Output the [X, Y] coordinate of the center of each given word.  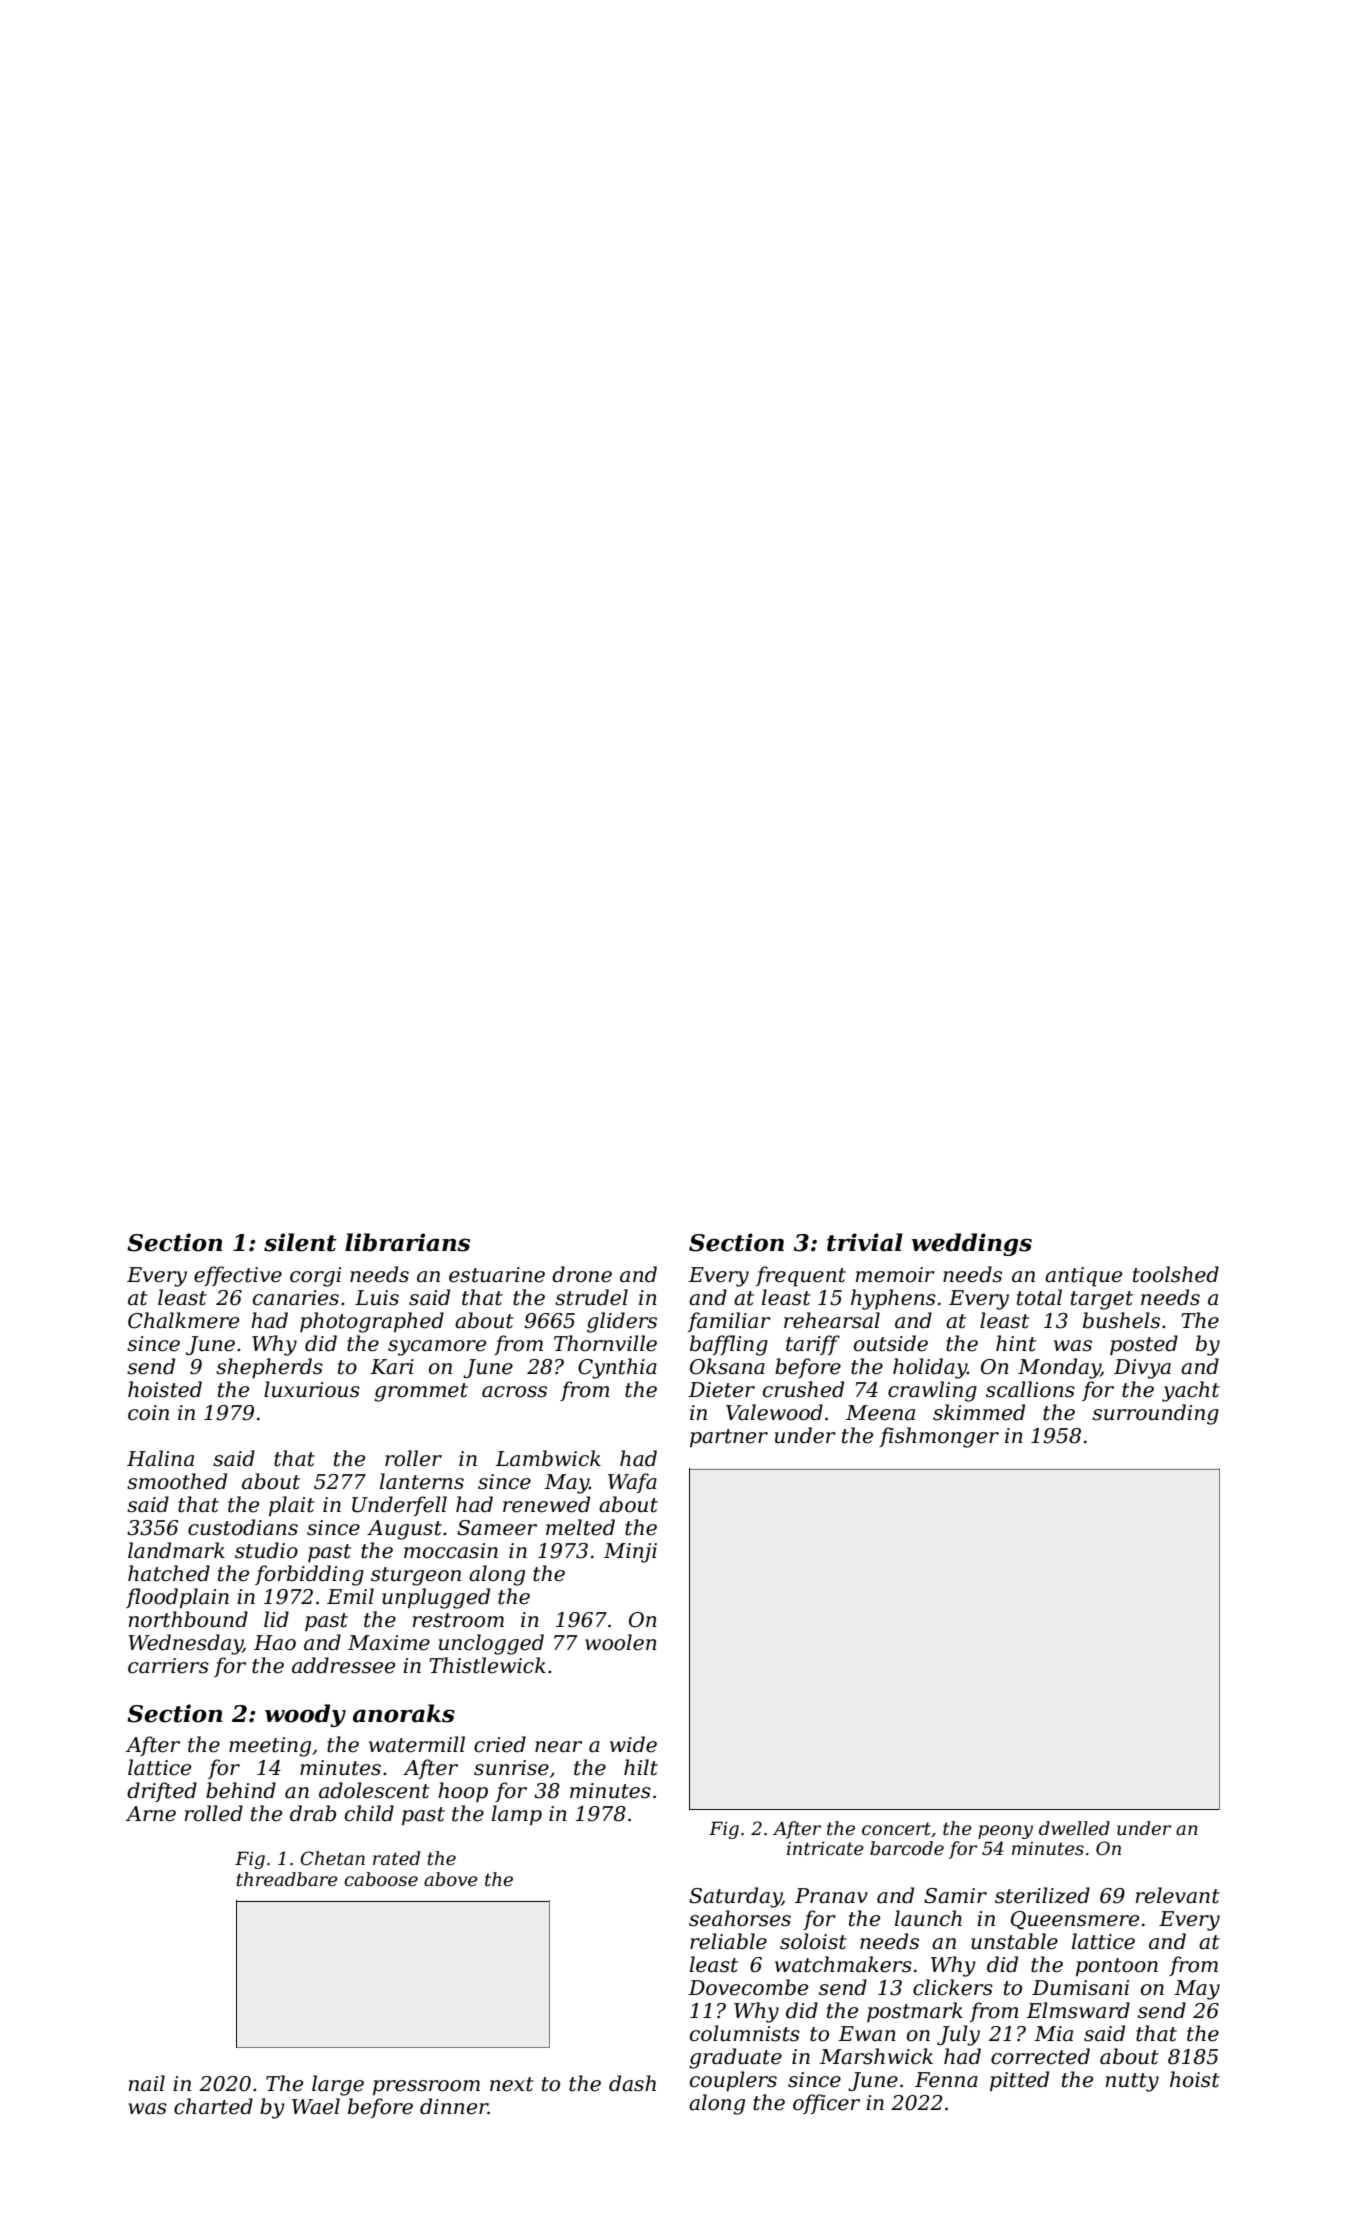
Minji [630, 1553]
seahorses [740, 1918]
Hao [275, 1643]
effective [238, 1276]
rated [396, 1858]
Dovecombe [748, 1987]
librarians [407, 1242]
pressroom [426, 2087]
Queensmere [1075, 1920]
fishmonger [939, 1437]
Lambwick [548, 1458]
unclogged [491, 1644]
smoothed [177, 1481]
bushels [1121, 1320]
